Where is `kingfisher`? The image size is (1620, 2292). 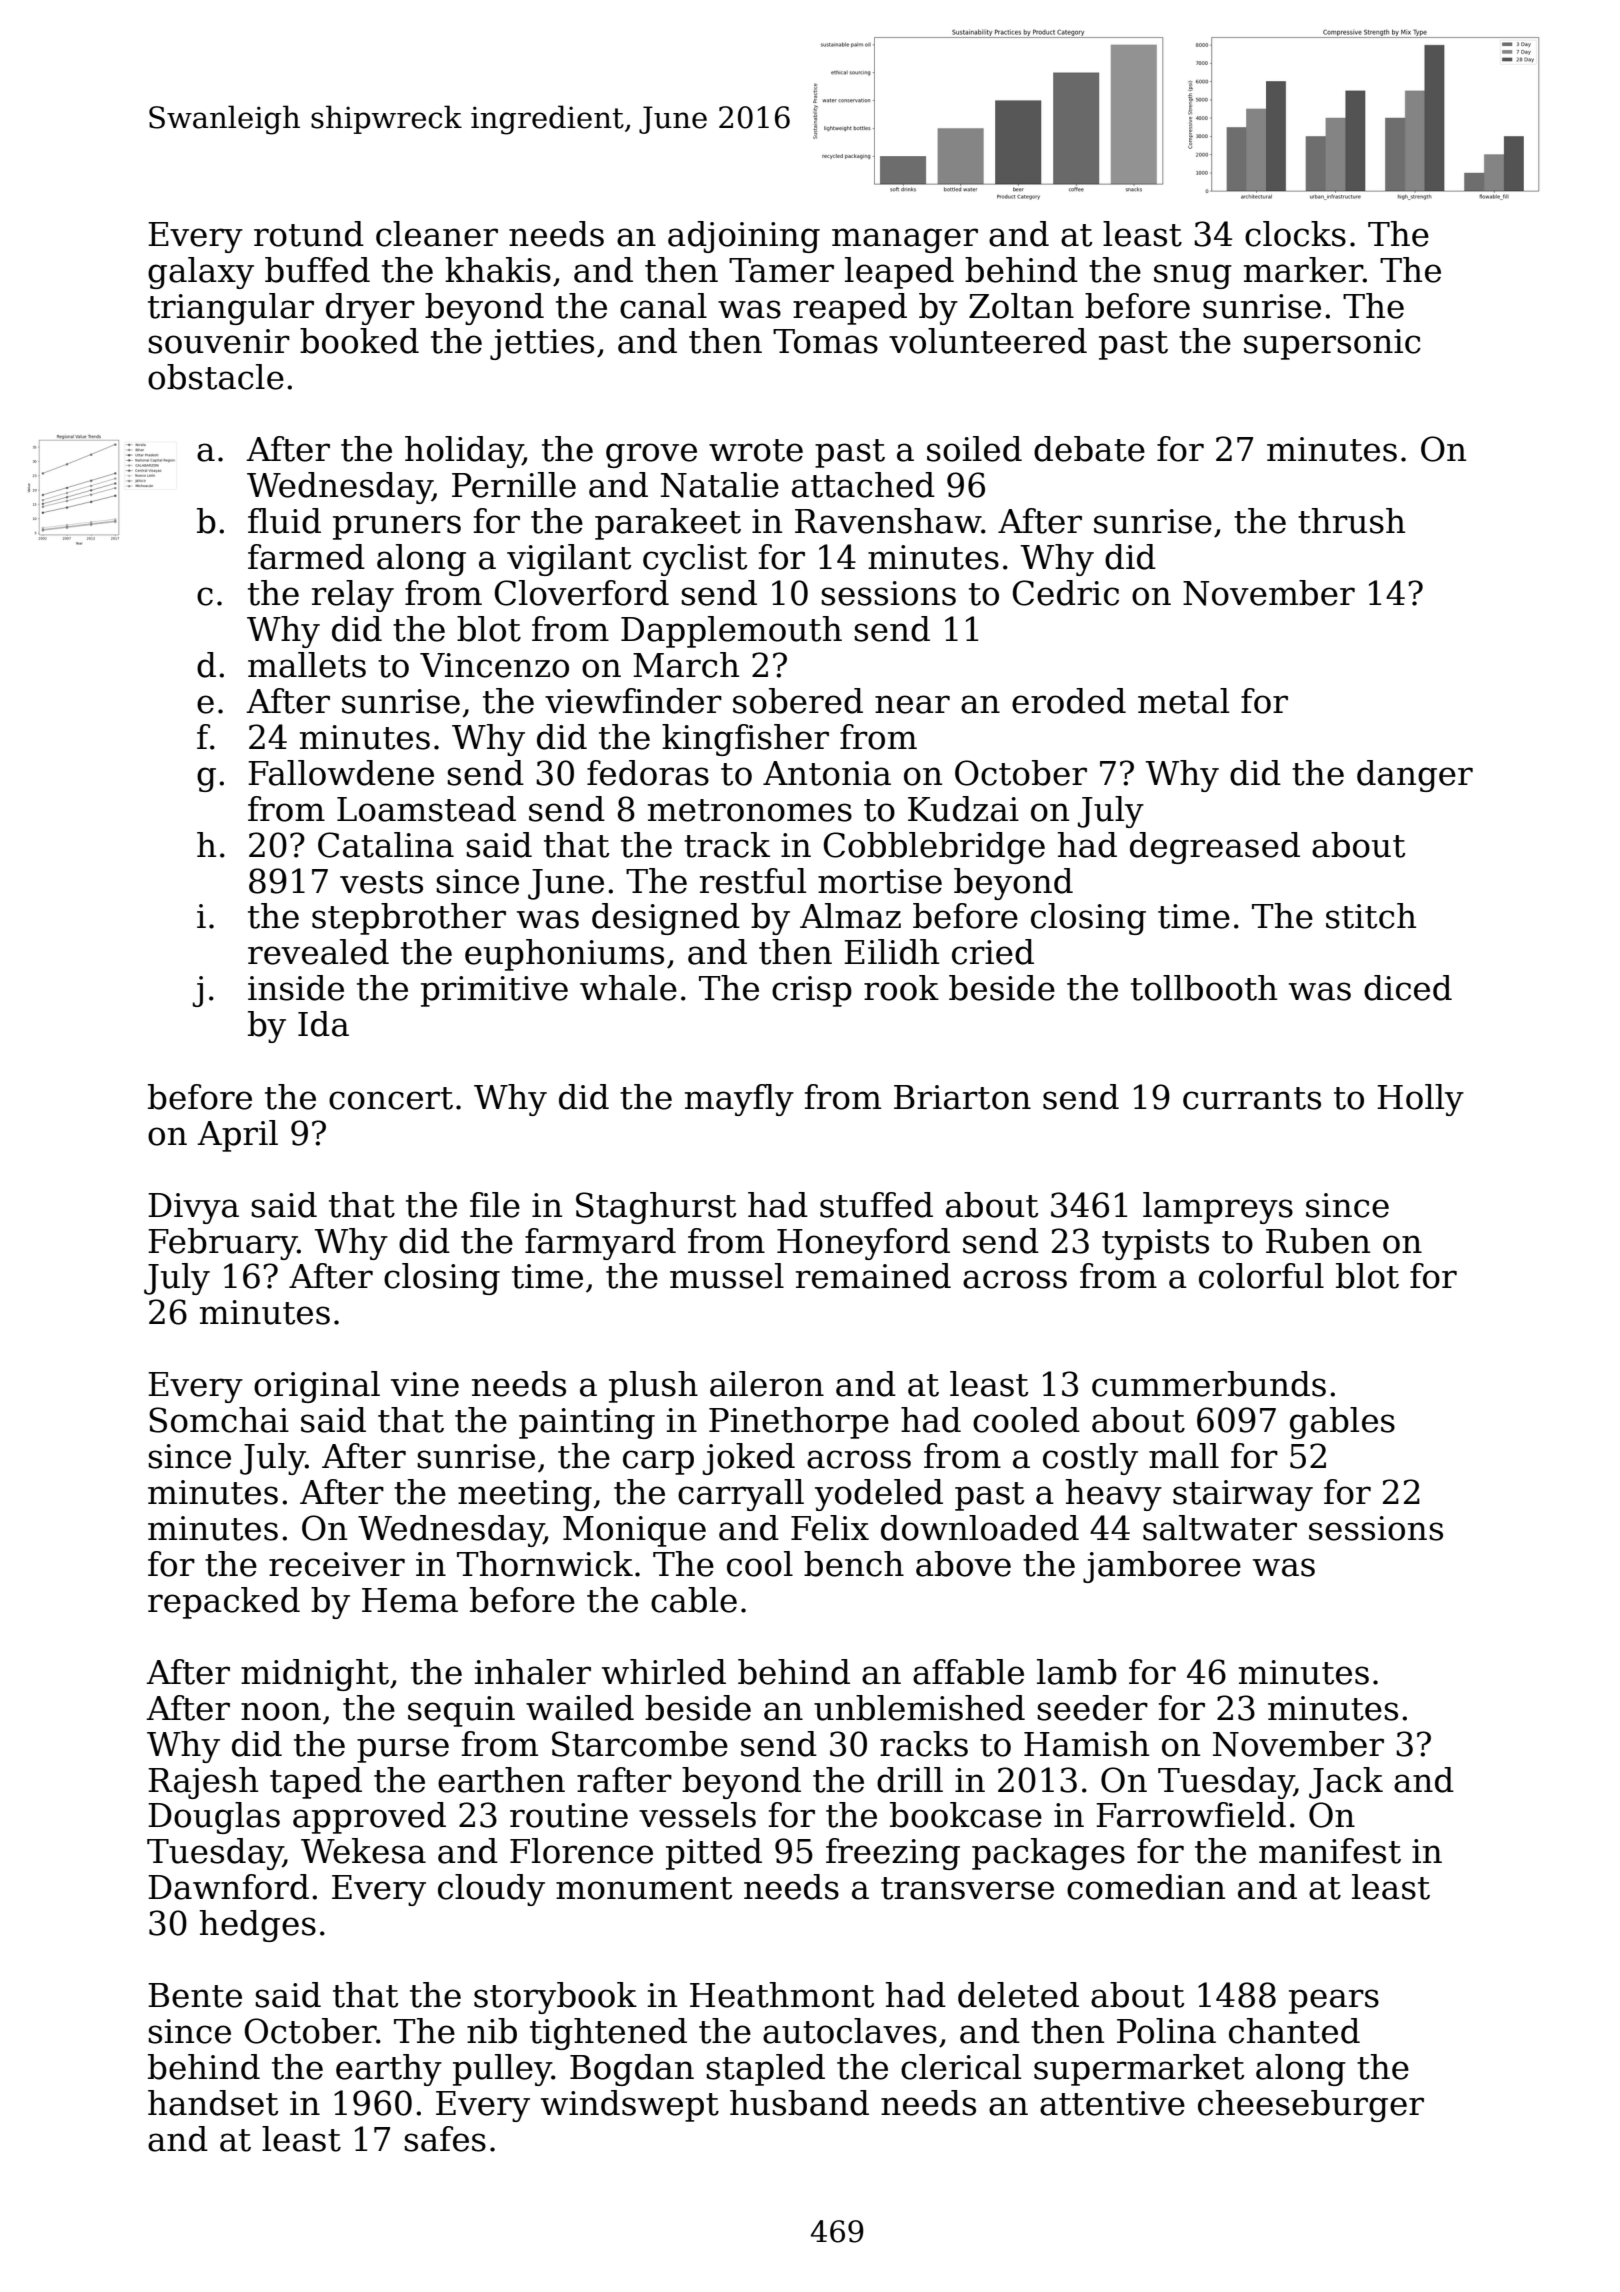 kingfisher is located at coordinates (745, 740).
